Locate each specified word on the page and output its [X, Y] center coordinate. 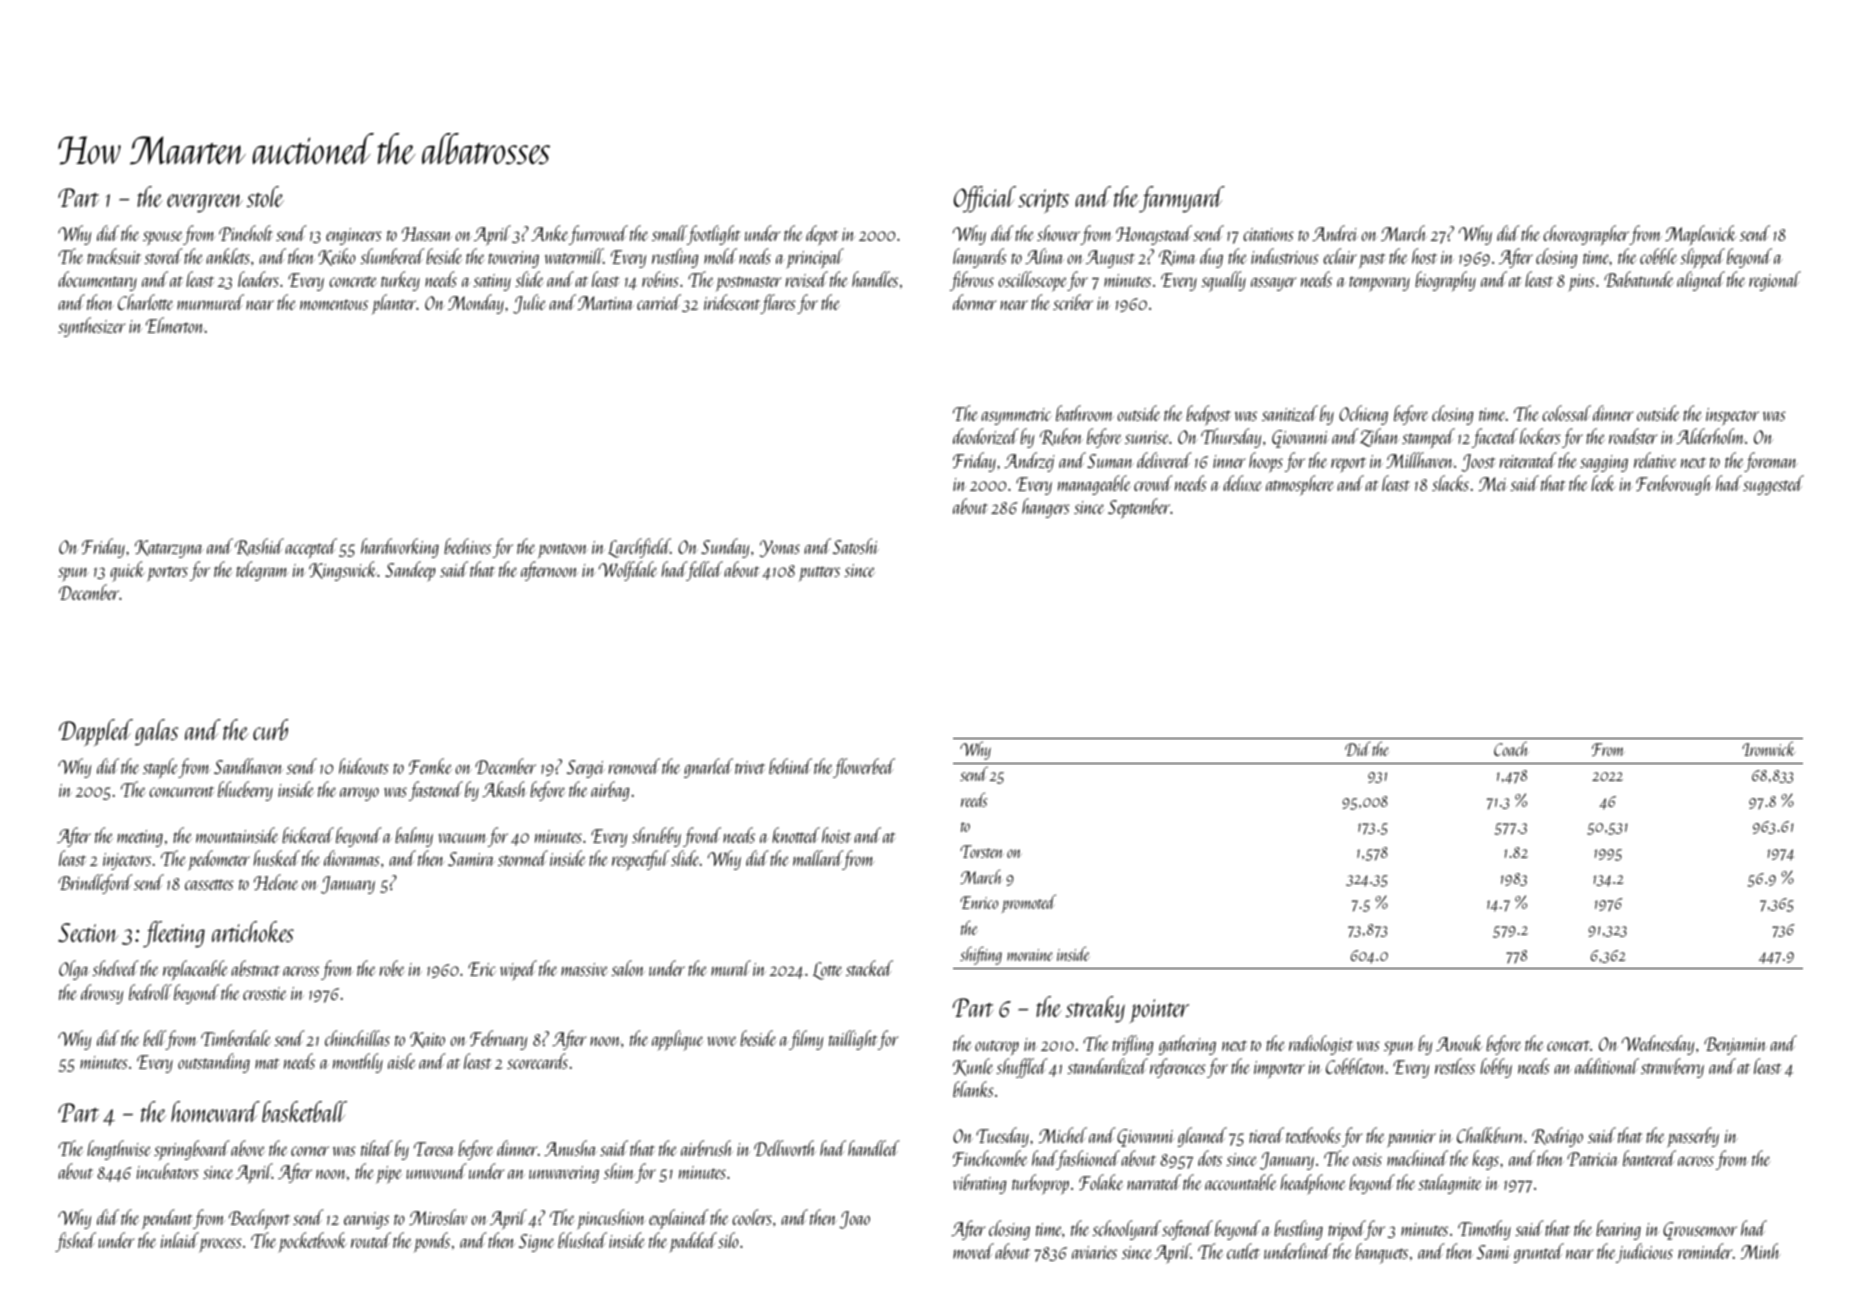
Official [985, 199]
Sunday [725, 548]
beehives [467, 546]
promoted [1029, 903]
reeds [974, 799]
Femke [430, 766]
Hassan [426, 234]
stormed [523, 858]
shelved [115, 968]
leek [1603, 483]
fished [75, 1242]
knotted [796, 835]
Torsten [981, 851]
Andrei [1334, 233]
